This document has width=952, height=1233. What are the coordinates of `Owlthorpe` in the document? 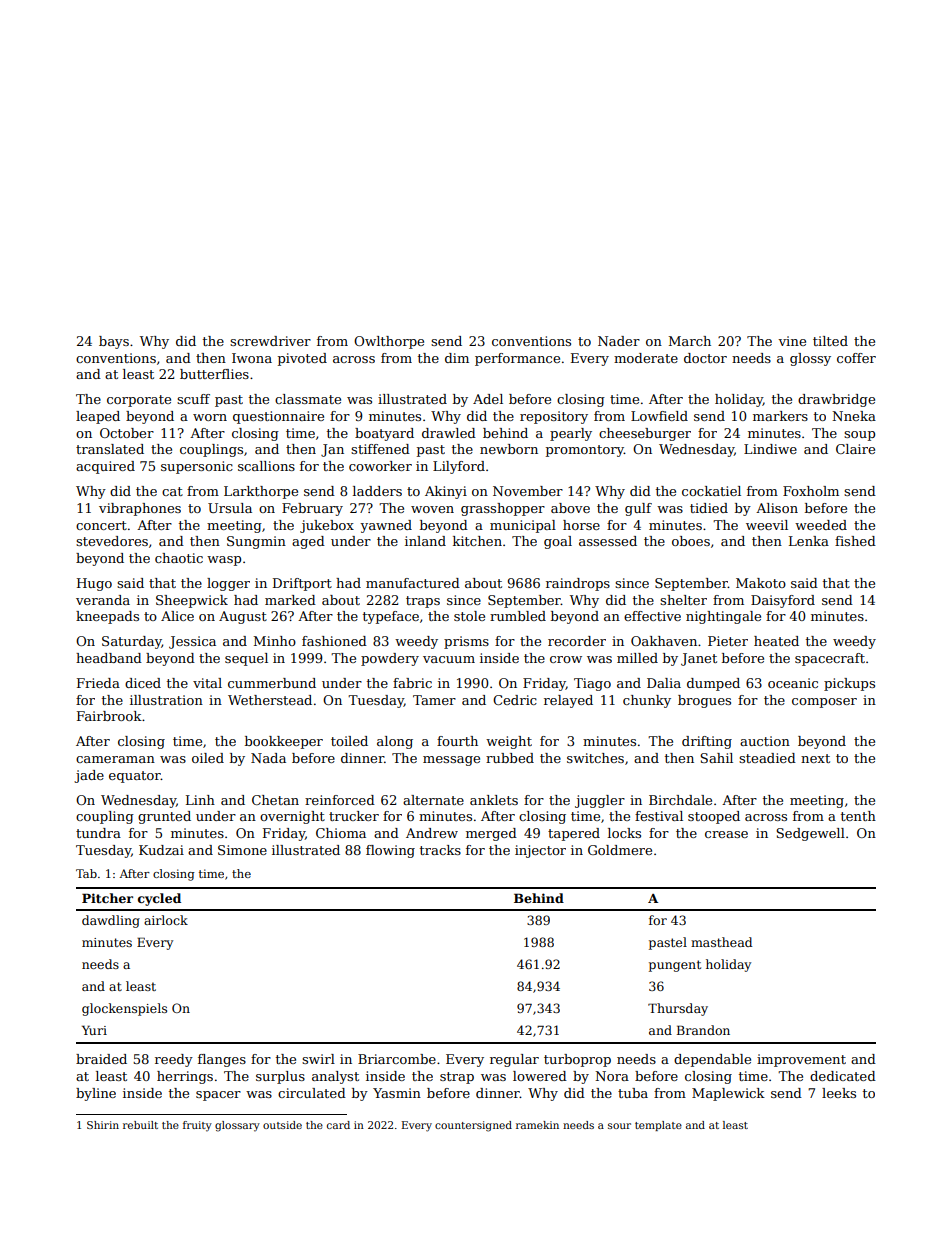 It's located at (389, 342).
